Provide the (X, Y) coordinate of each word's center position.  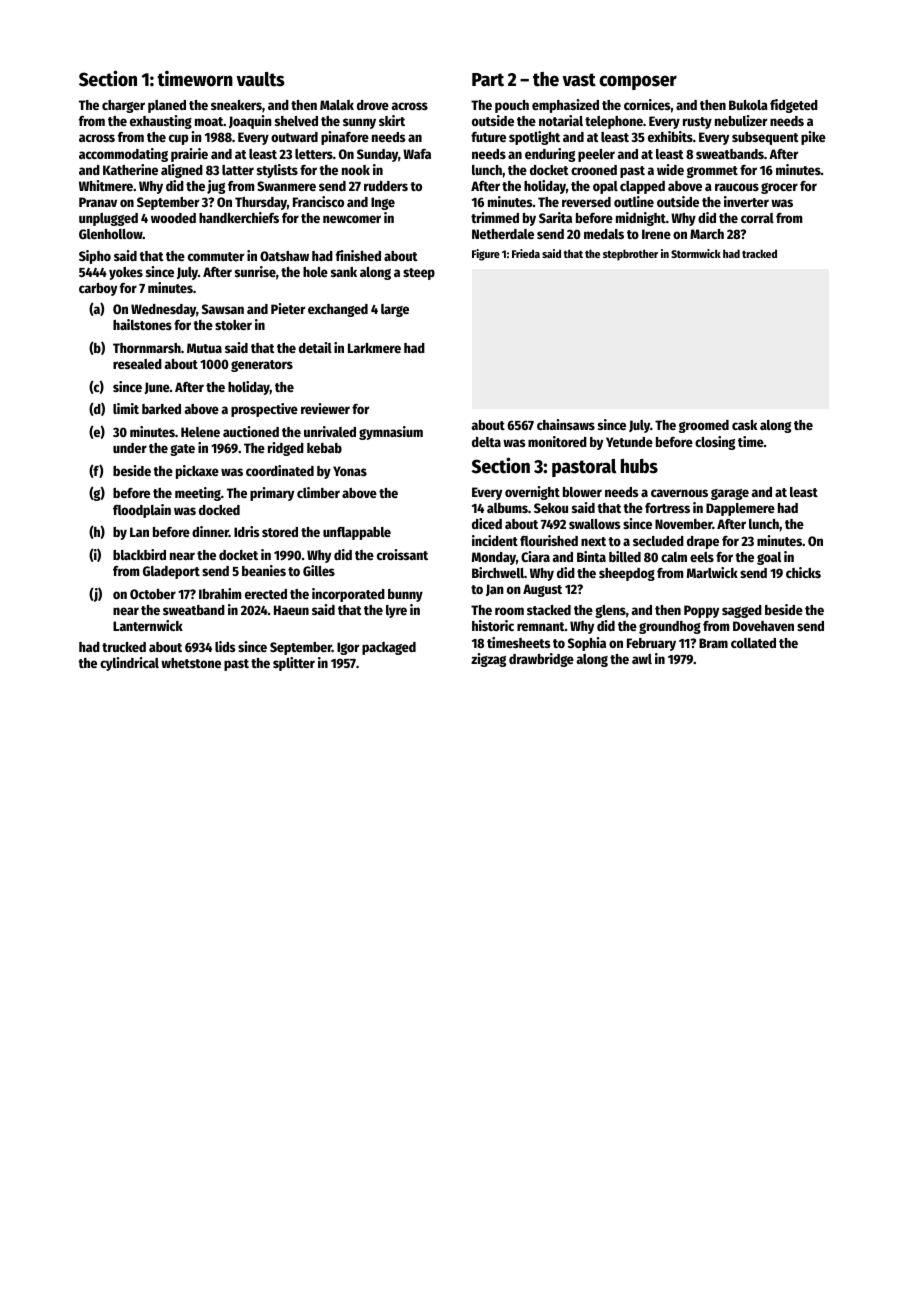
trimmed (495, 217)
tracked (759, 253)
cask (744, 425)
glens (610, 611)
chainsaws (566, 424)
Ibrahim (220, 593)
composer (638, 82)
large (395, 310)
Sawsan (223, 309)
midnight (641, 219)
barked (161, 409)
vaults (260, 79)
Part (488, 80)
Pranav (98, 202)
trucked (124, 647)
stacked (549, 610)
